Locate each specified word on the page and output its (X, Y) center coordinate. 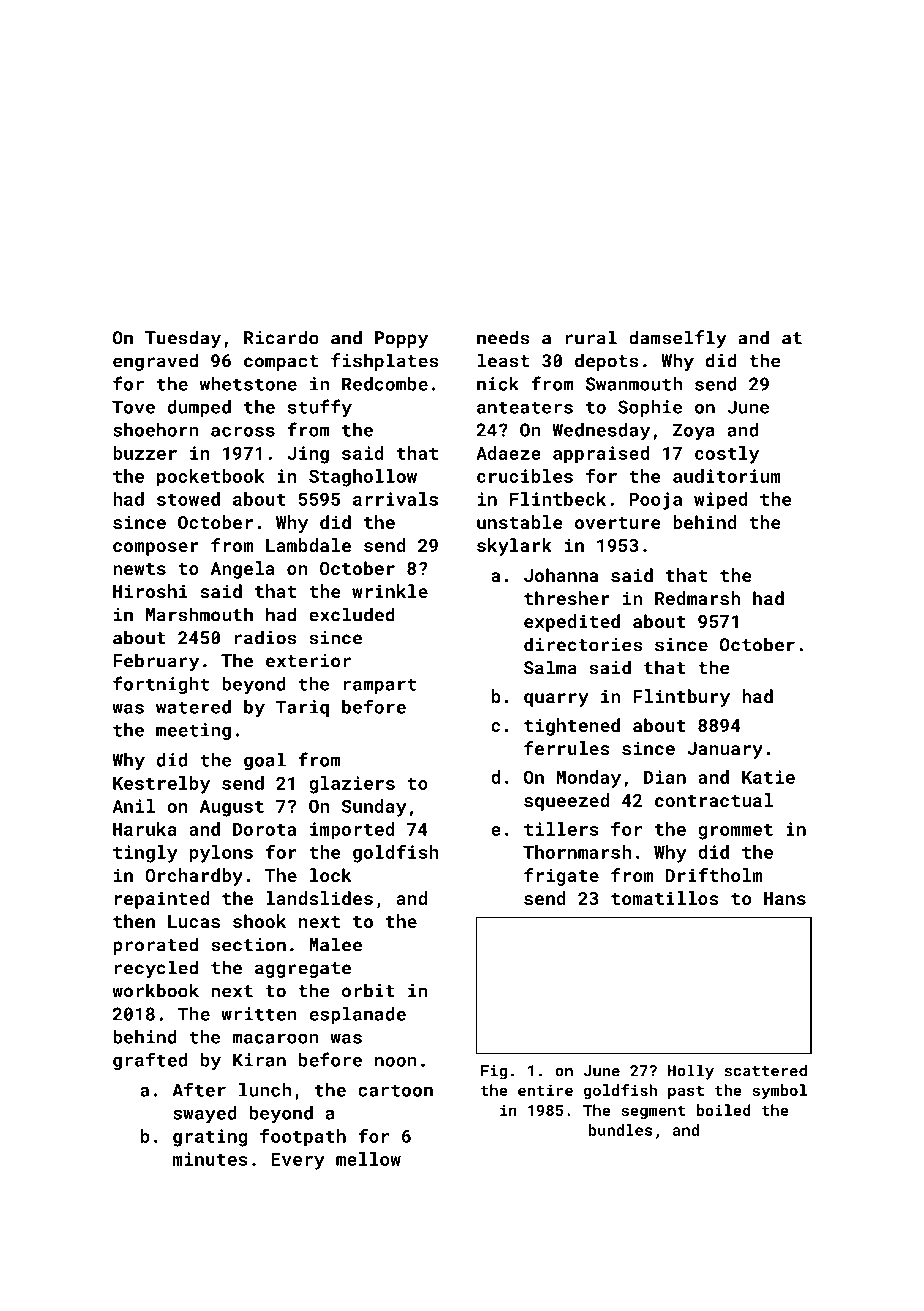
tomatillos (665, 898)
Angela (242, 570)
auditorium (727, 476)
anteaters (525, 407)
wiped (720, 501)
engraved (155, 362)
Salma (550, 667)
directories (583, 644)
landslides (319, 898)
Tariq (302, 708)
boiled (723, 1110)
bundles (620, 1130)
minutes (210, 1159)
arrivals (395, 499)
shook (259, 921)
